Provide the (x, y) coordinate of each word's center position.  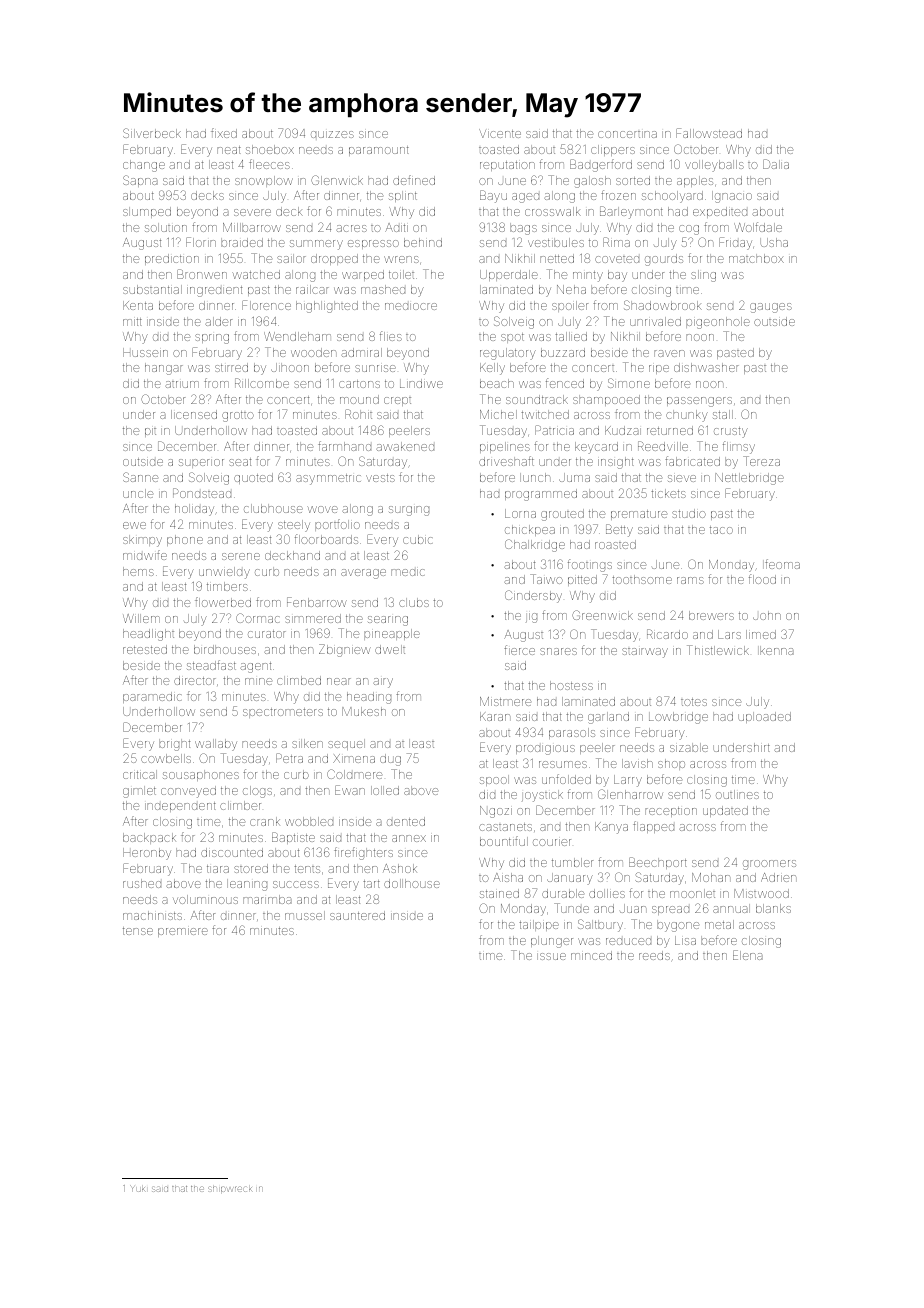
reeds (654, 955)
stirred (231, 367)
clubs (414, 602)
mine (258, 681)
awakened (405, 446)
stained (499, 893)
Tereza (761, 461)
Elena (748, 955)
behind (423, 242)
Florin (201, 242)
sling (703, 276)
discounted (232, 852)
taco (721, 530)
